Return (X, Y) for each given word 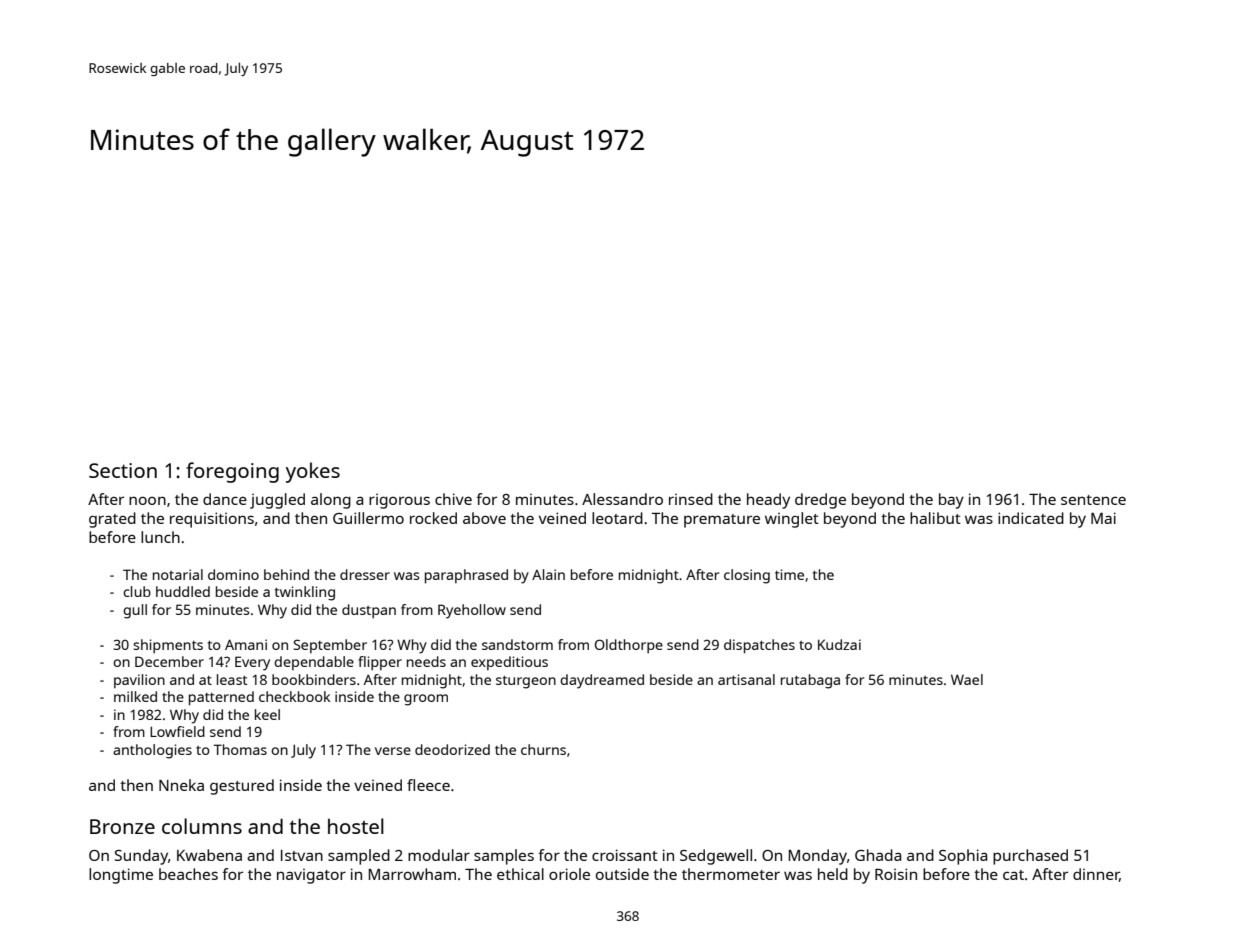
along (331, 501)
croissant (625, 855)
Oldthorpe (629, 646)
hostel (356, 826)
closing (747, 576)
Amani (246, 644)
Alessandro (622, 499)
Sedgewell (716, 857)
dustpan (369, 611)
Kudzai (839, 644)
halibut (935, 518)
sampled (359, 857)
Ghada (878, 855)
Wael (967, 679)
